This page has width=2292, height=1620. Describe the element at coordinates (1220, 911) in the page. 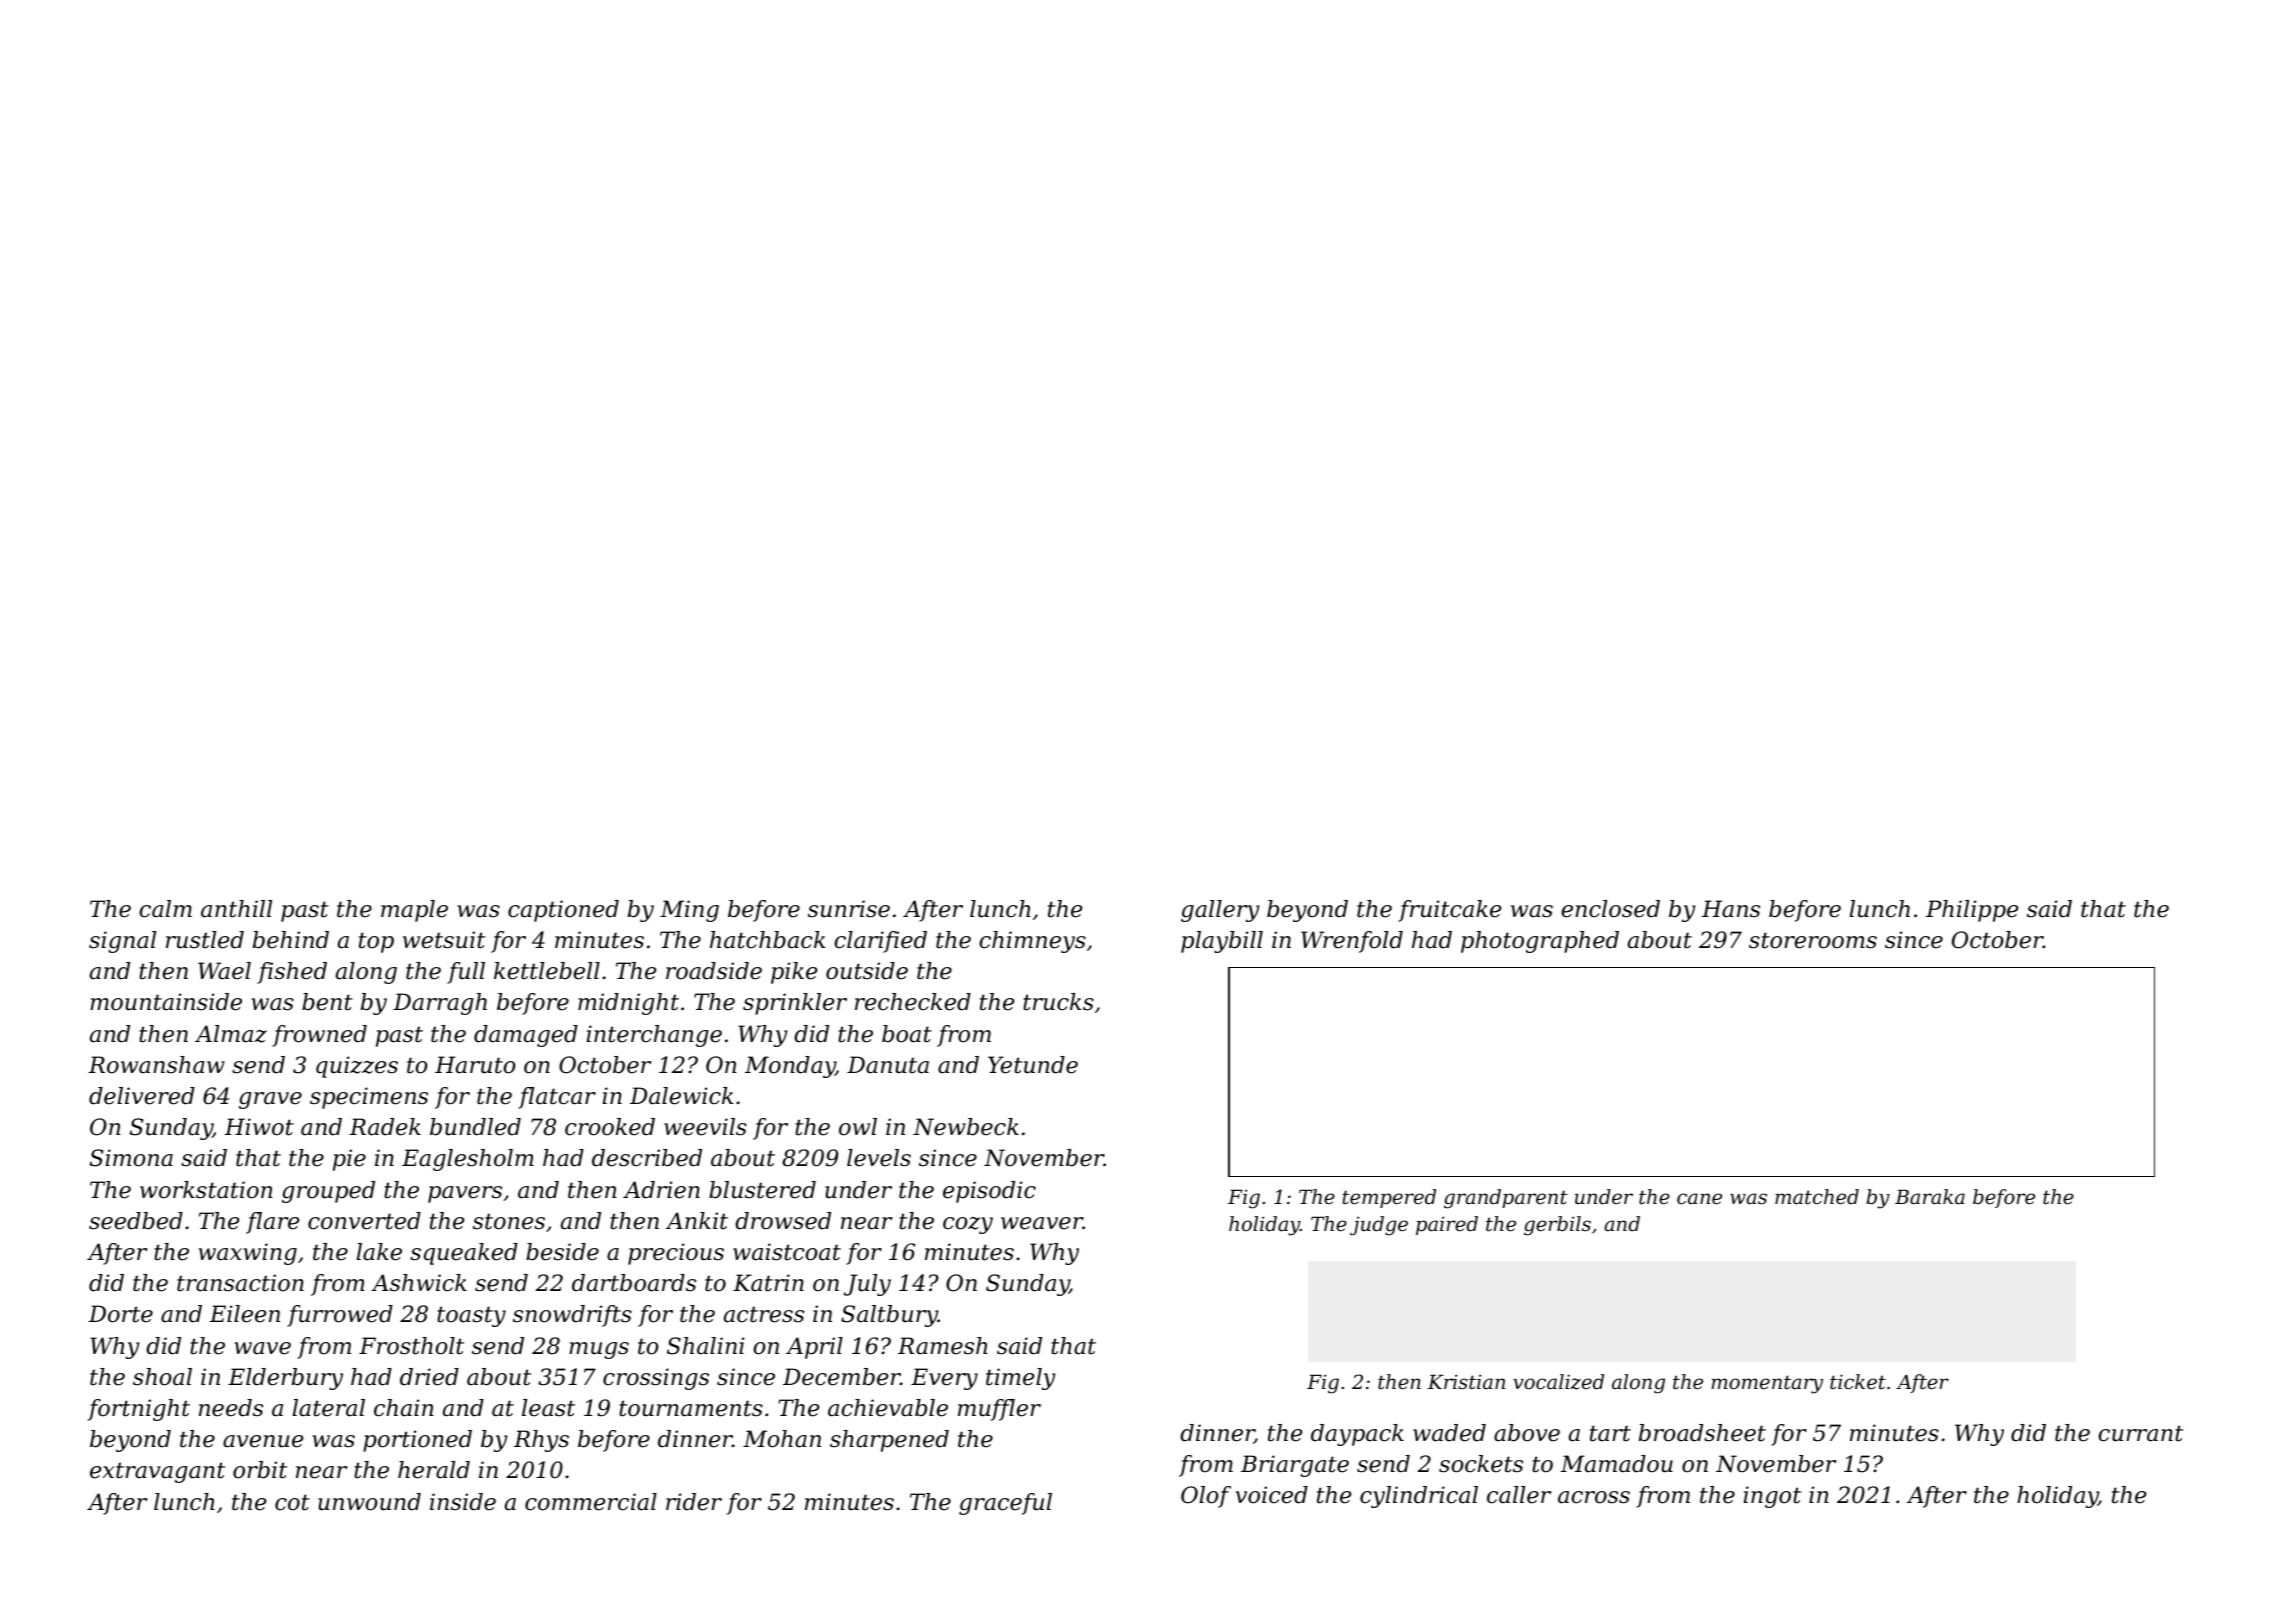

I see `gallery` at that location.
